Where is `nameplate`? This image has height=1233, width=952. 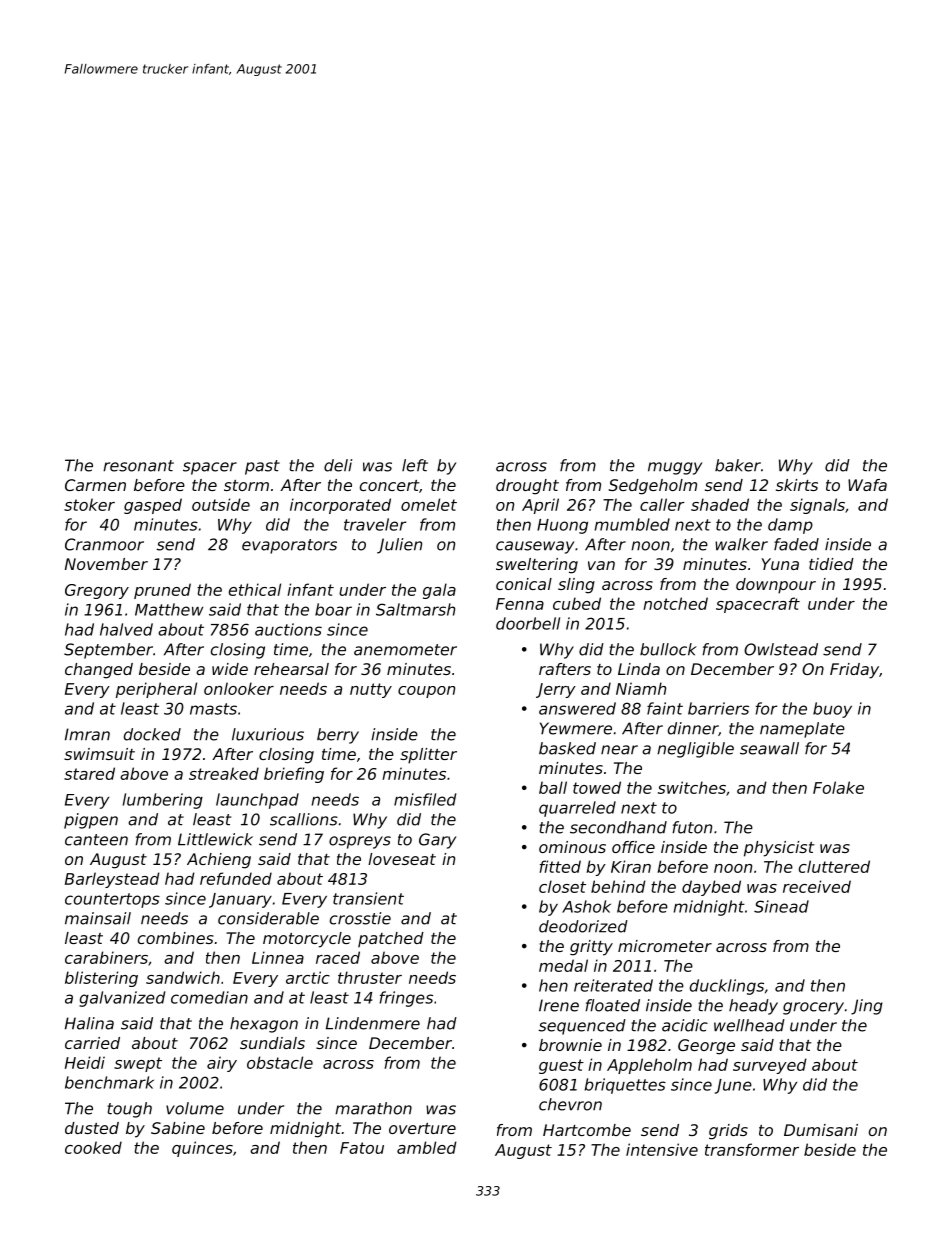 nameplate is located at coordinates (802, 730).
